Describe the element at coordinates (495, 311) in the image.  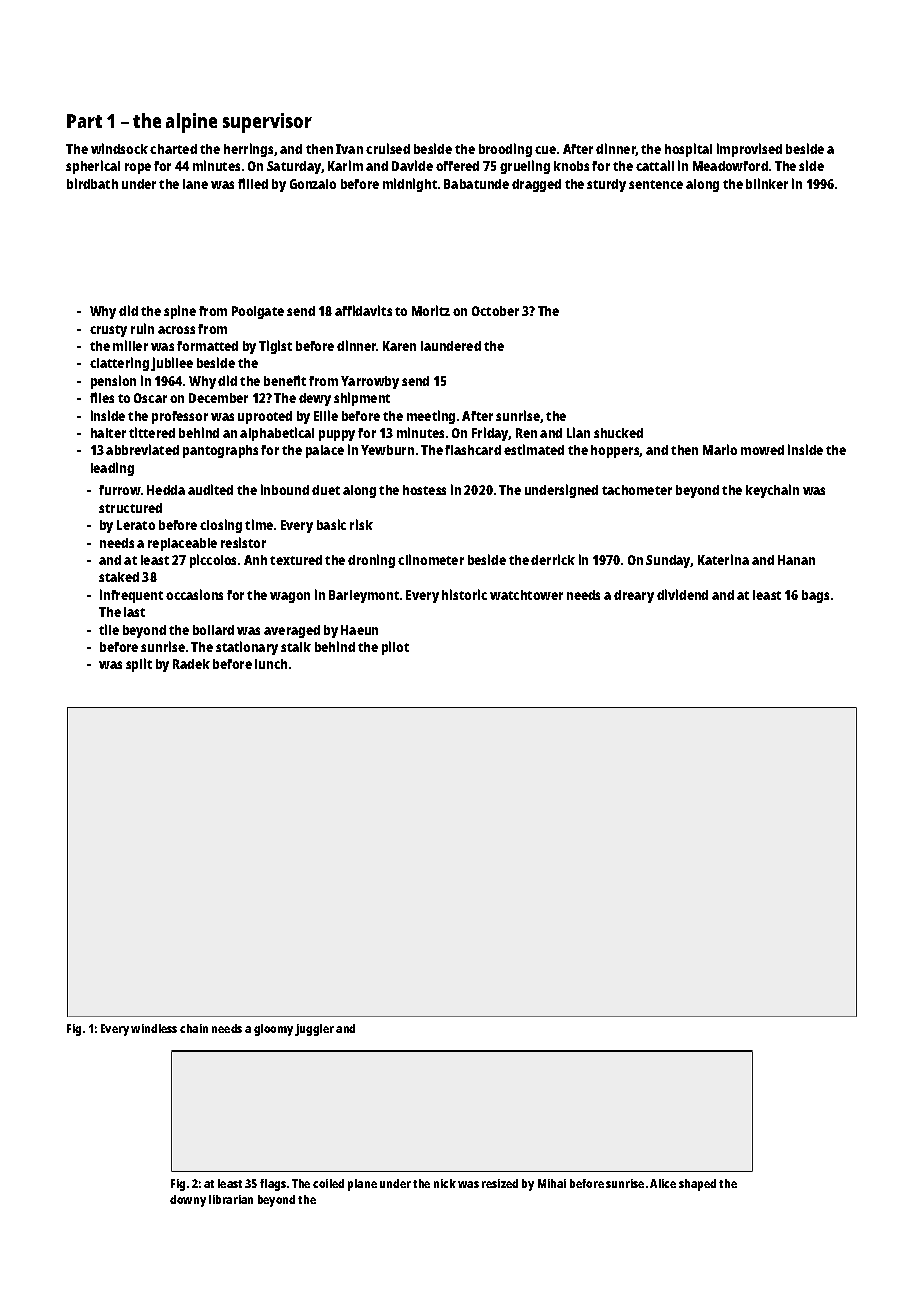
I see `October` at that location.
